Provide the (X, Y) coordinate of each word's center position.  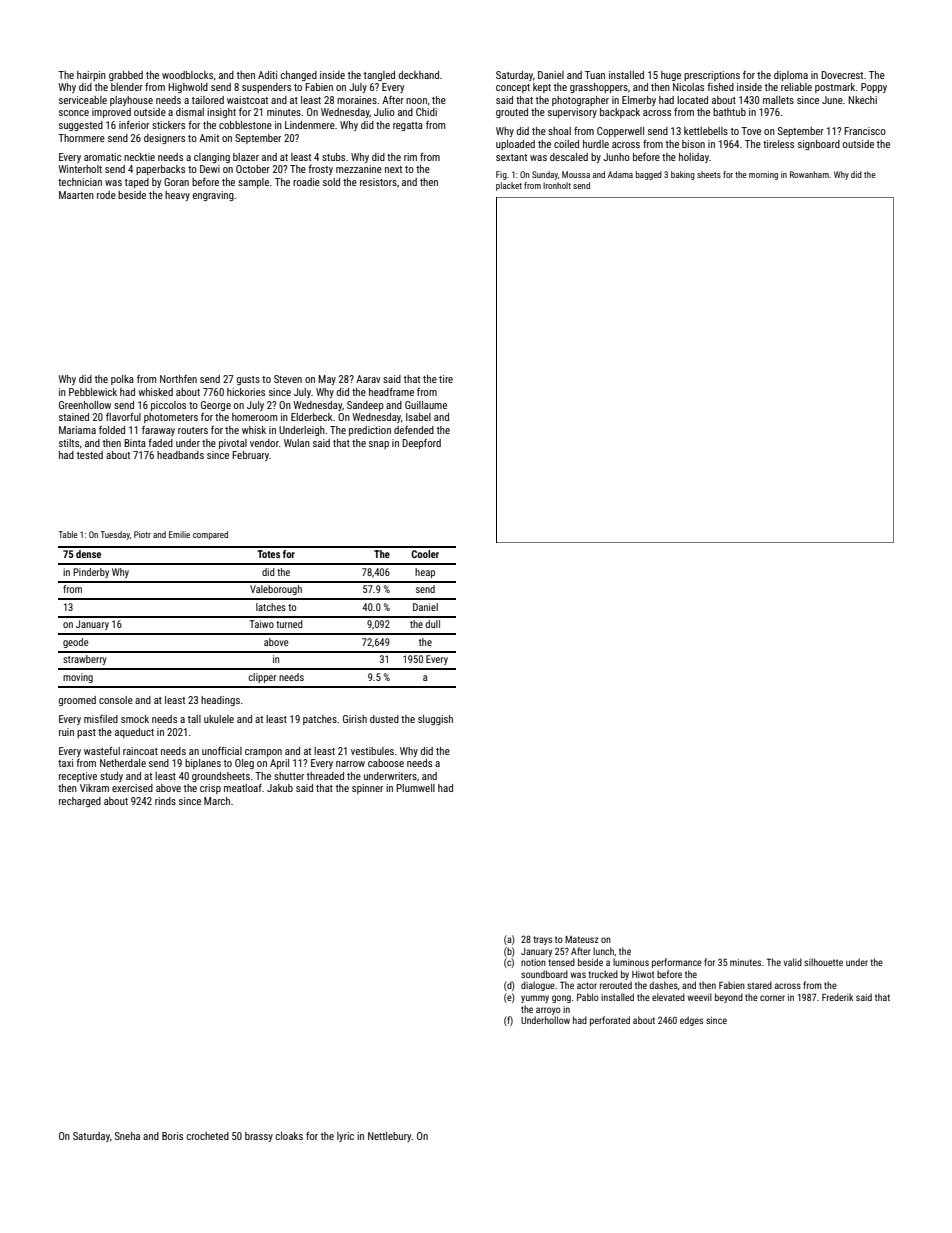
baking (683, 175)
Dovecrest (842, 75)
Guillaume (426, 405)
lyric (345, 1137)
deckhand (418, 75)
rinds (165, 801)
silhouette (823, 962)
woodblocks (187, 75)
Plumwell (415, 788)
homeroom (255, 417)
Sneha (127, 1136)
